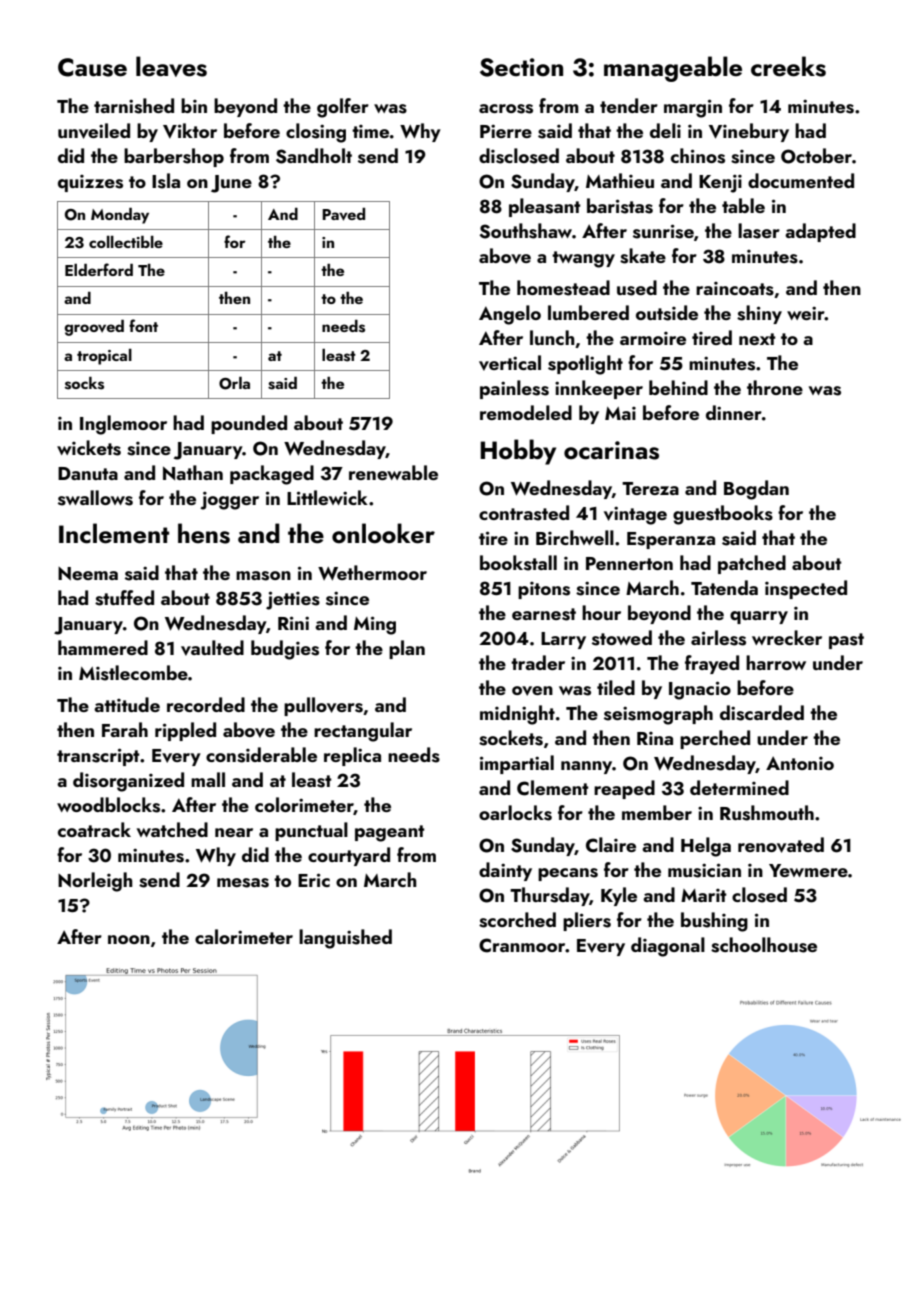  What do you see at coordinates (510, 363) in the screenshot?
I see `vertical` at bounding box center [510, 363].
